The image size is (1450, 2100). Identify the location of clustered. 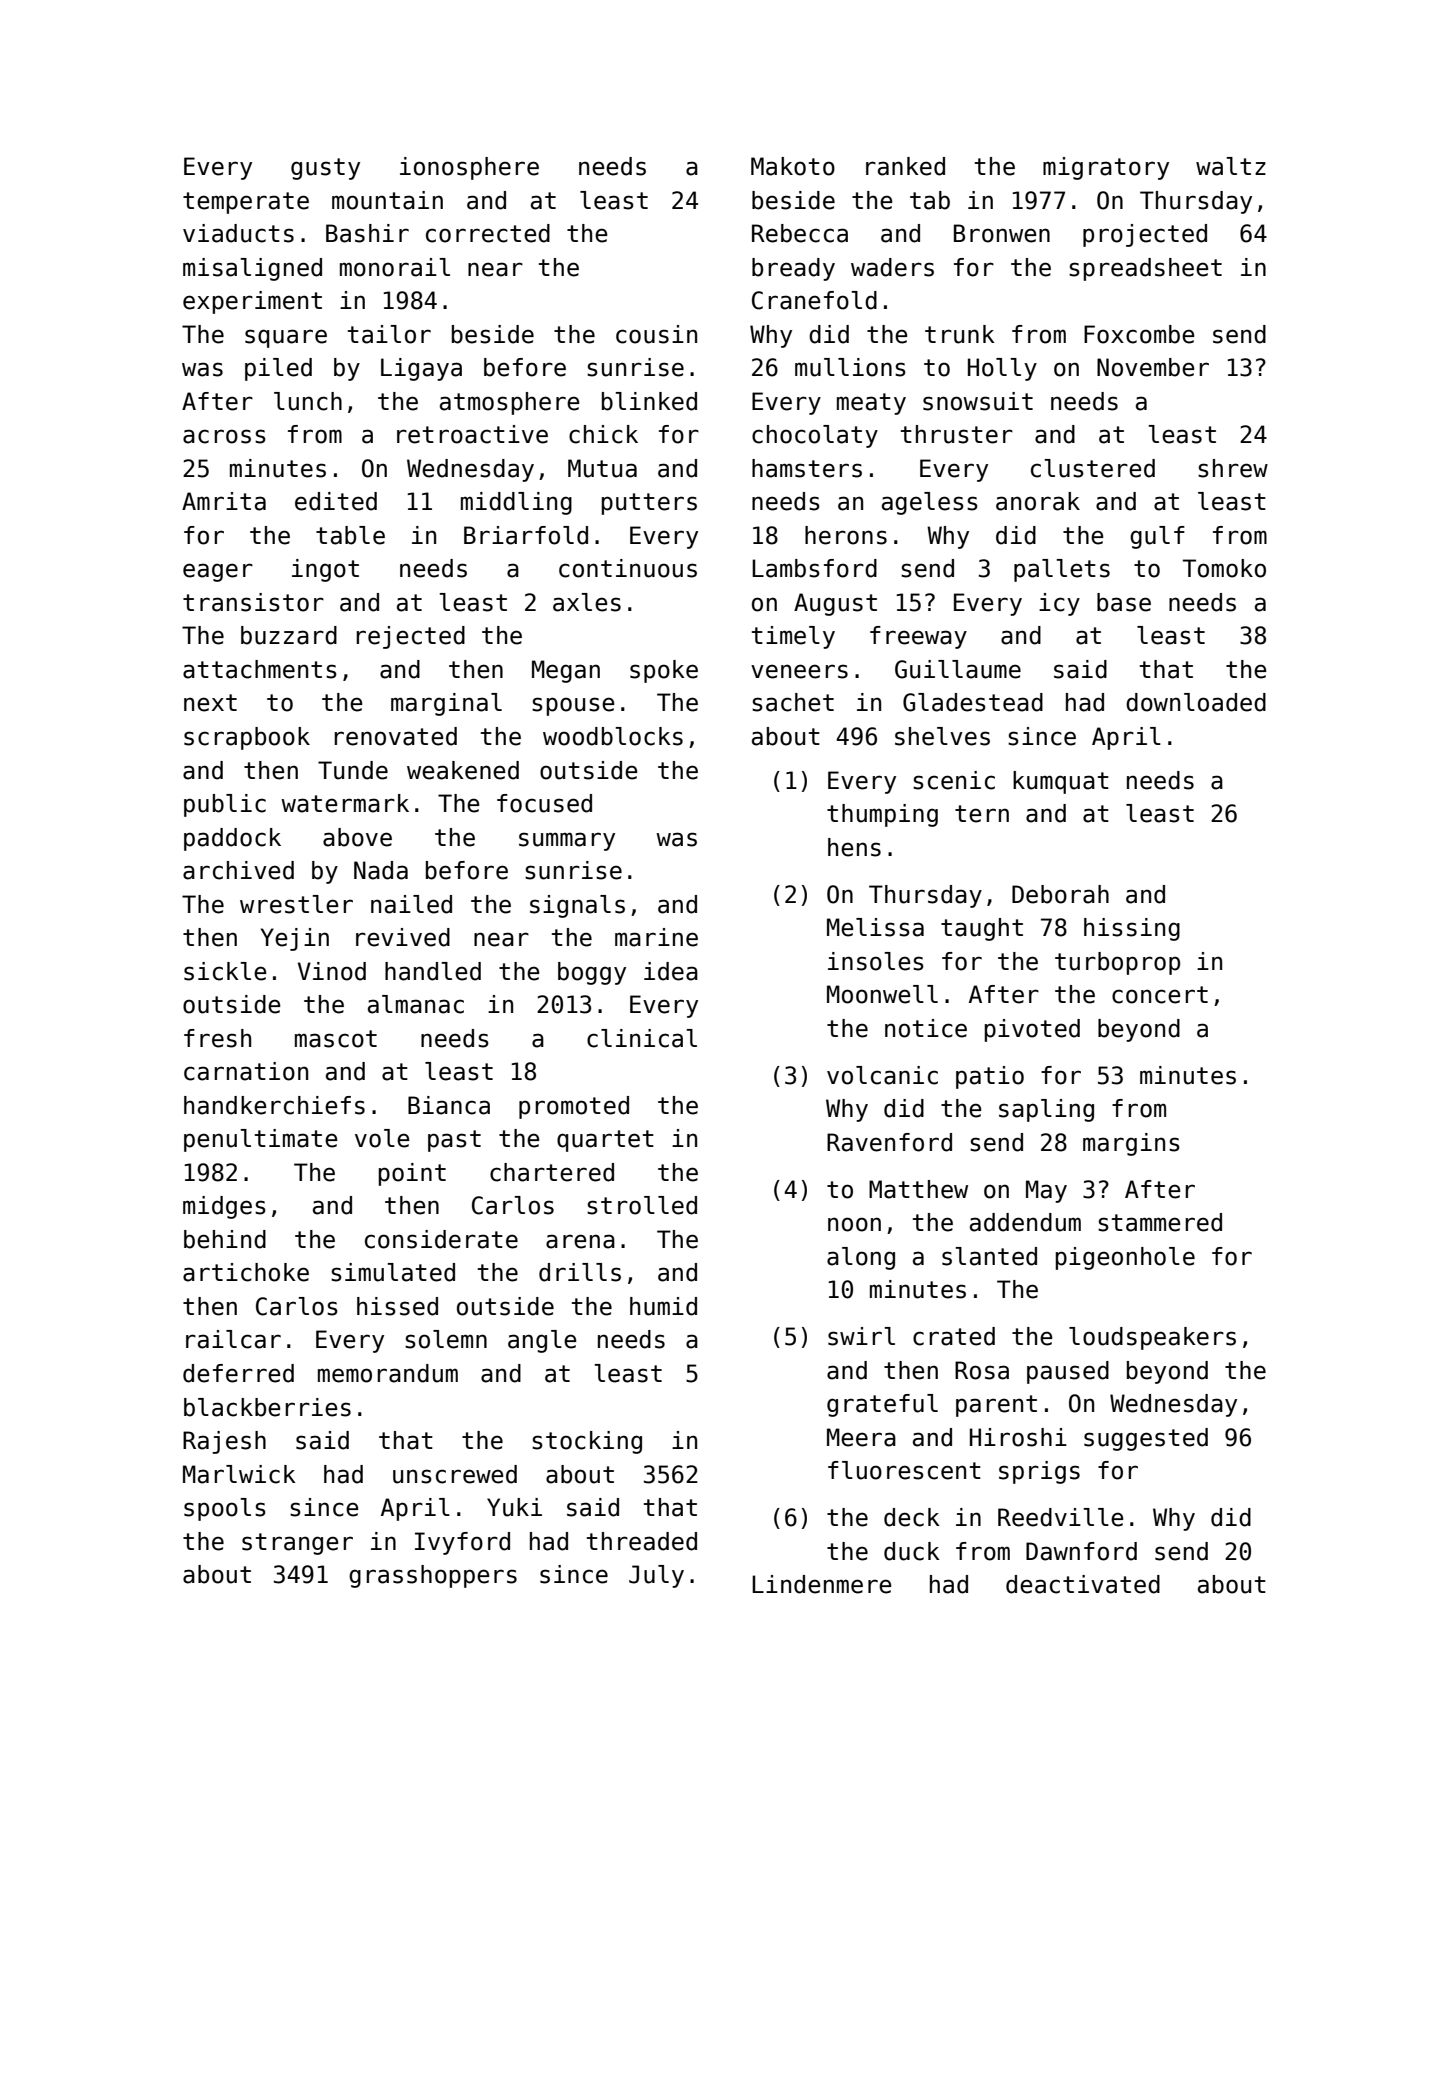
(1093, 468).
